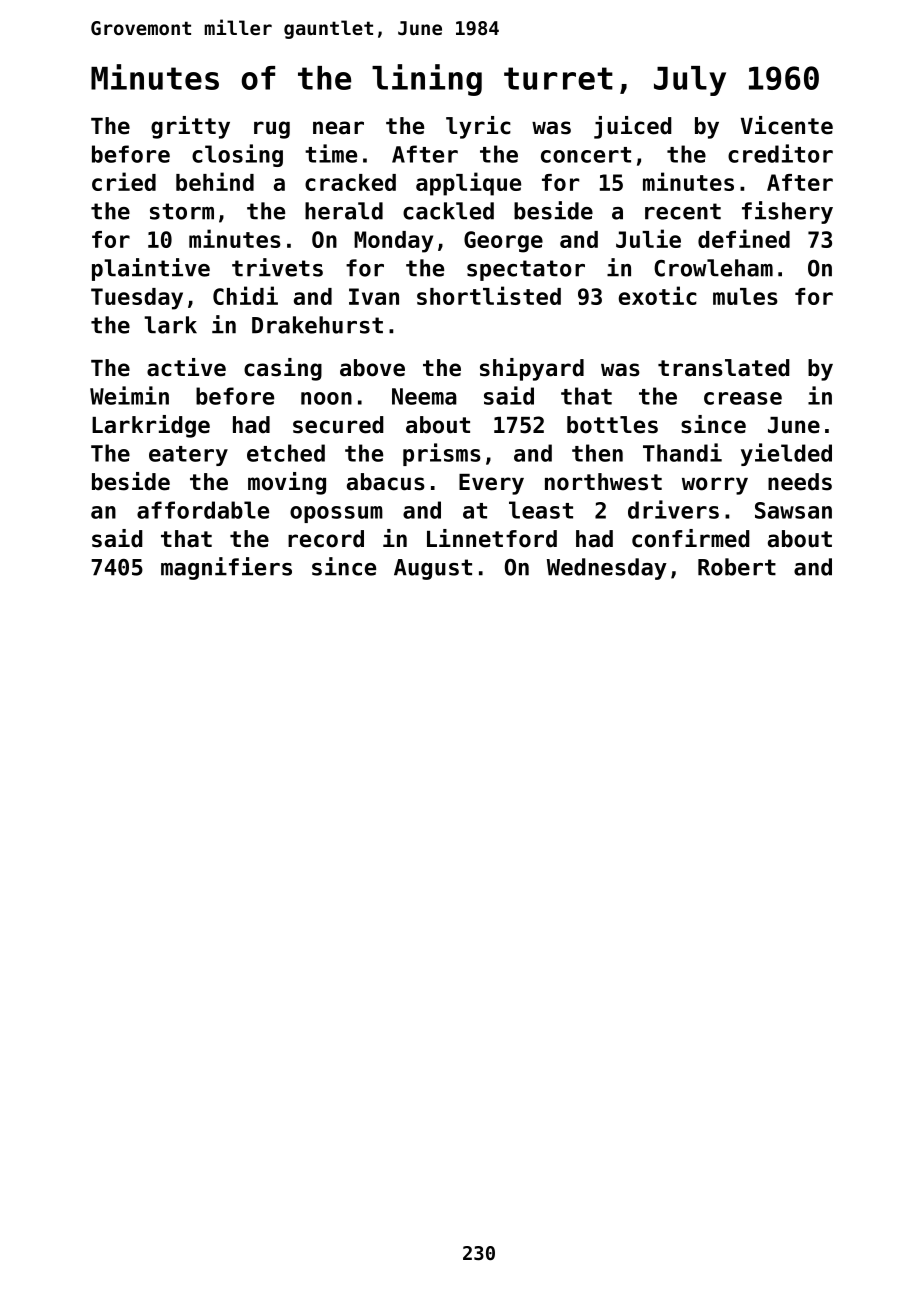  What do you see at coordinates (800, 482) in the document?
I see `needs` at bounding box center [800, 482].
